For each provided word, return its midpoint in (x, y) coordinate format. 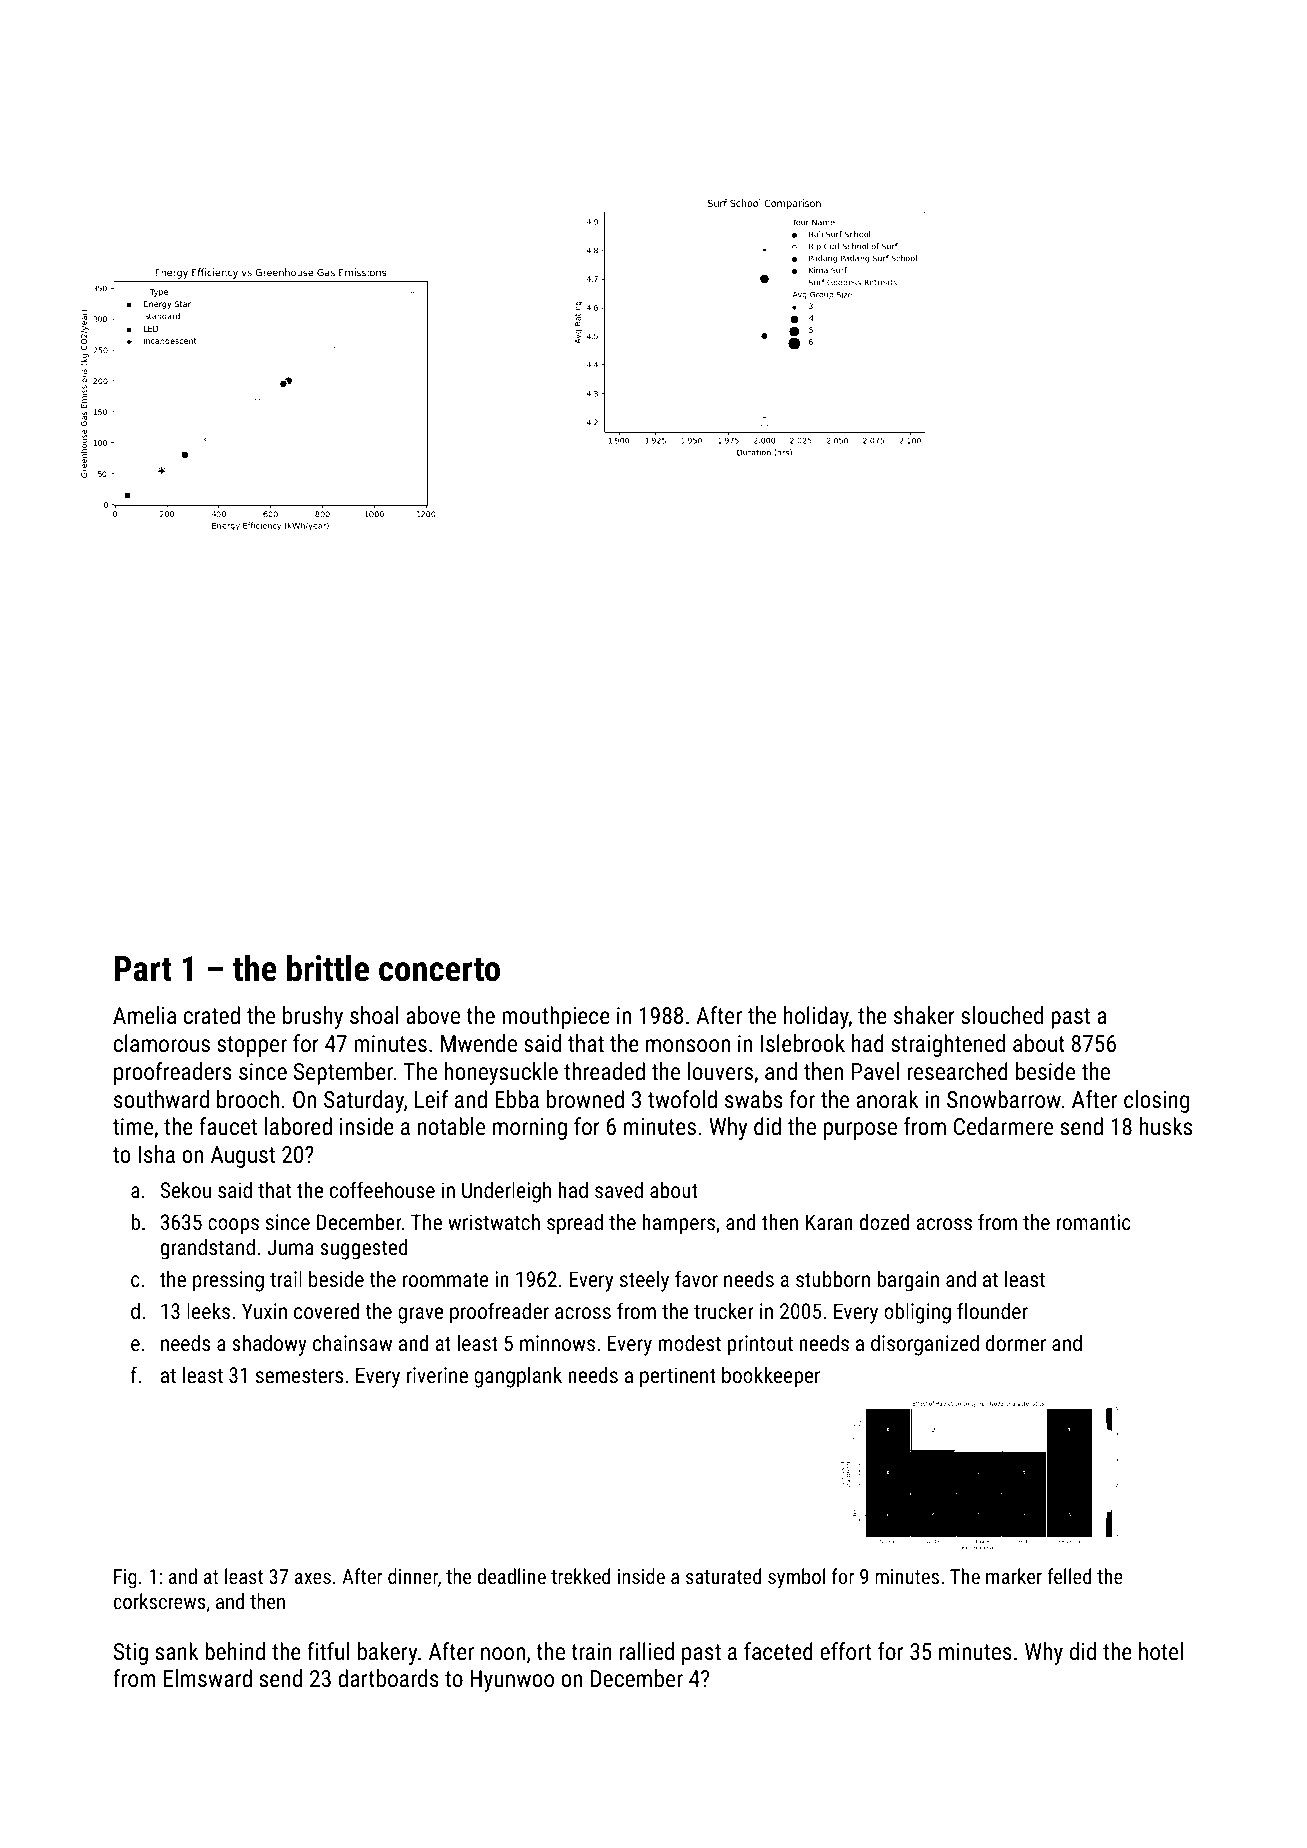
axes (313, 1578)
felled (1069, 1576)
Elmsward (208, 1678)
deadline (511, 1576)
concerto (439, 970)
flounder (992, 1310)
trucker (724, 1310)
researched (957, 1071)
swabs (754, 1099)
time (133, 1126)
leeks (208, 1310)
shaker (924, 1015)
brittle (328, 968)
